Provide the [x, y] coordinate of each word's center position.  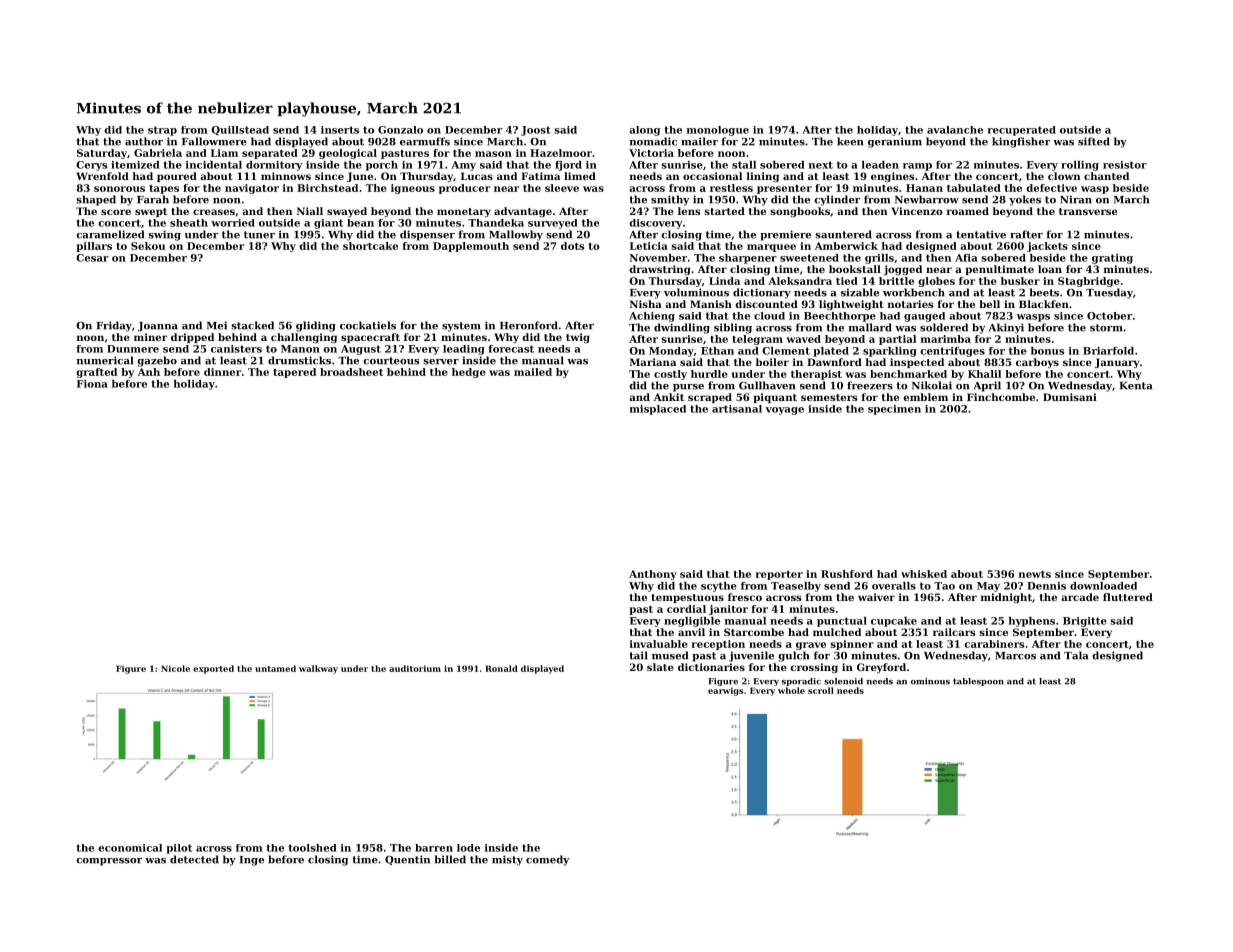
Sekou [148, 246]
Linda [724, 281]
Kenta [1135, 386]
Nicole [175, 668]
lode [468, 848]
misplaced [658, 410]
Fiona [92, 384]
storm [1106, 328]
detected [194, 859]
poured [177, 177]
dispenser [427, 235]
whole [791, 690]
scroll [821, 690]
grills [879, 259]
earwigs [726, 691]
